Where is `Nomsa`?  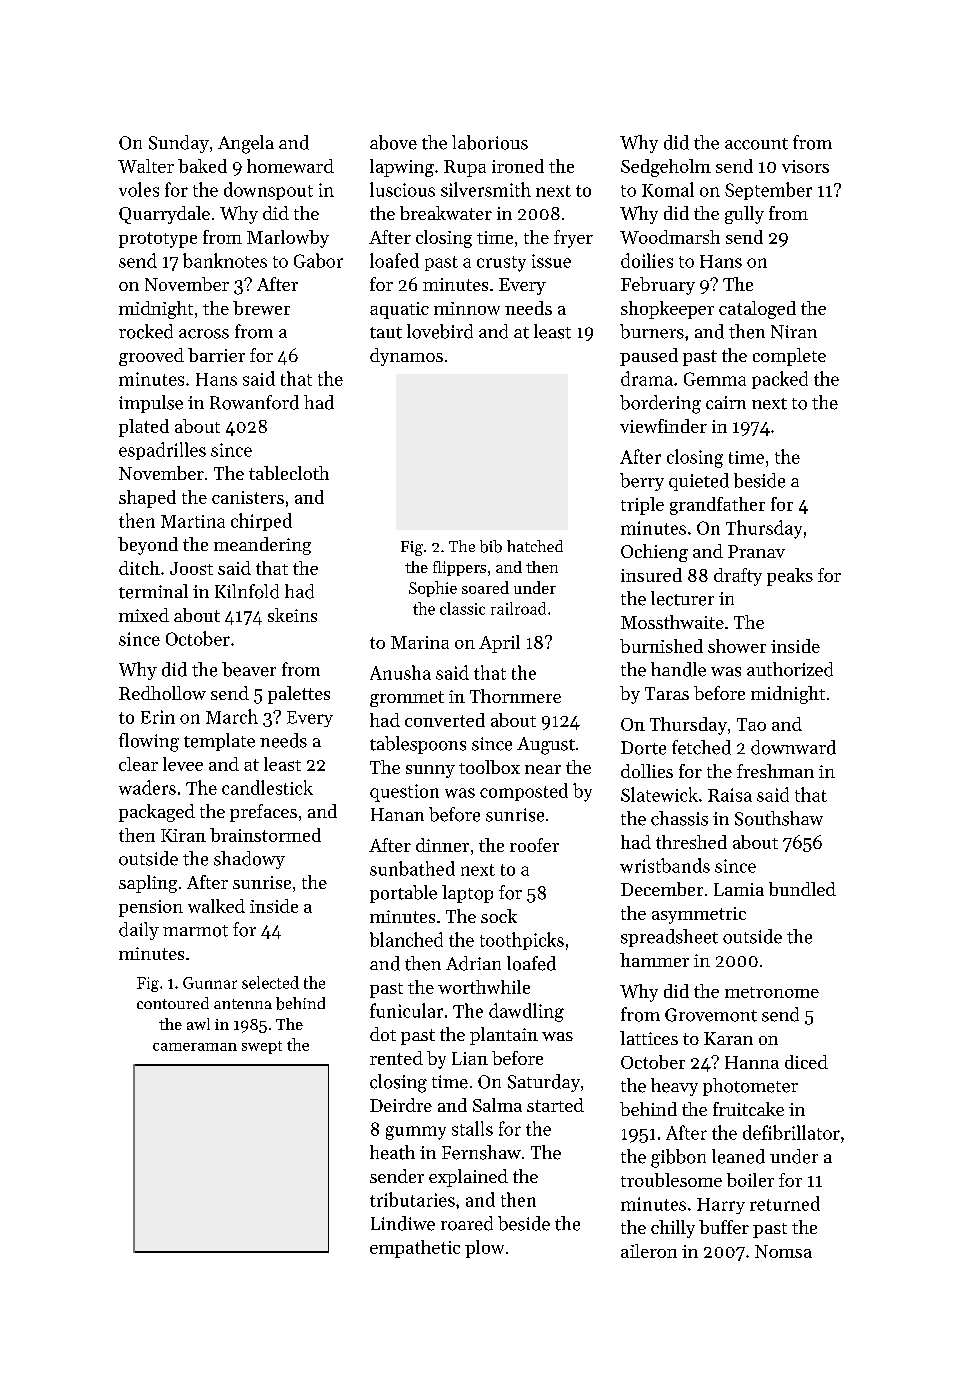
Nomsa is located at coordinates (783, 1251).
